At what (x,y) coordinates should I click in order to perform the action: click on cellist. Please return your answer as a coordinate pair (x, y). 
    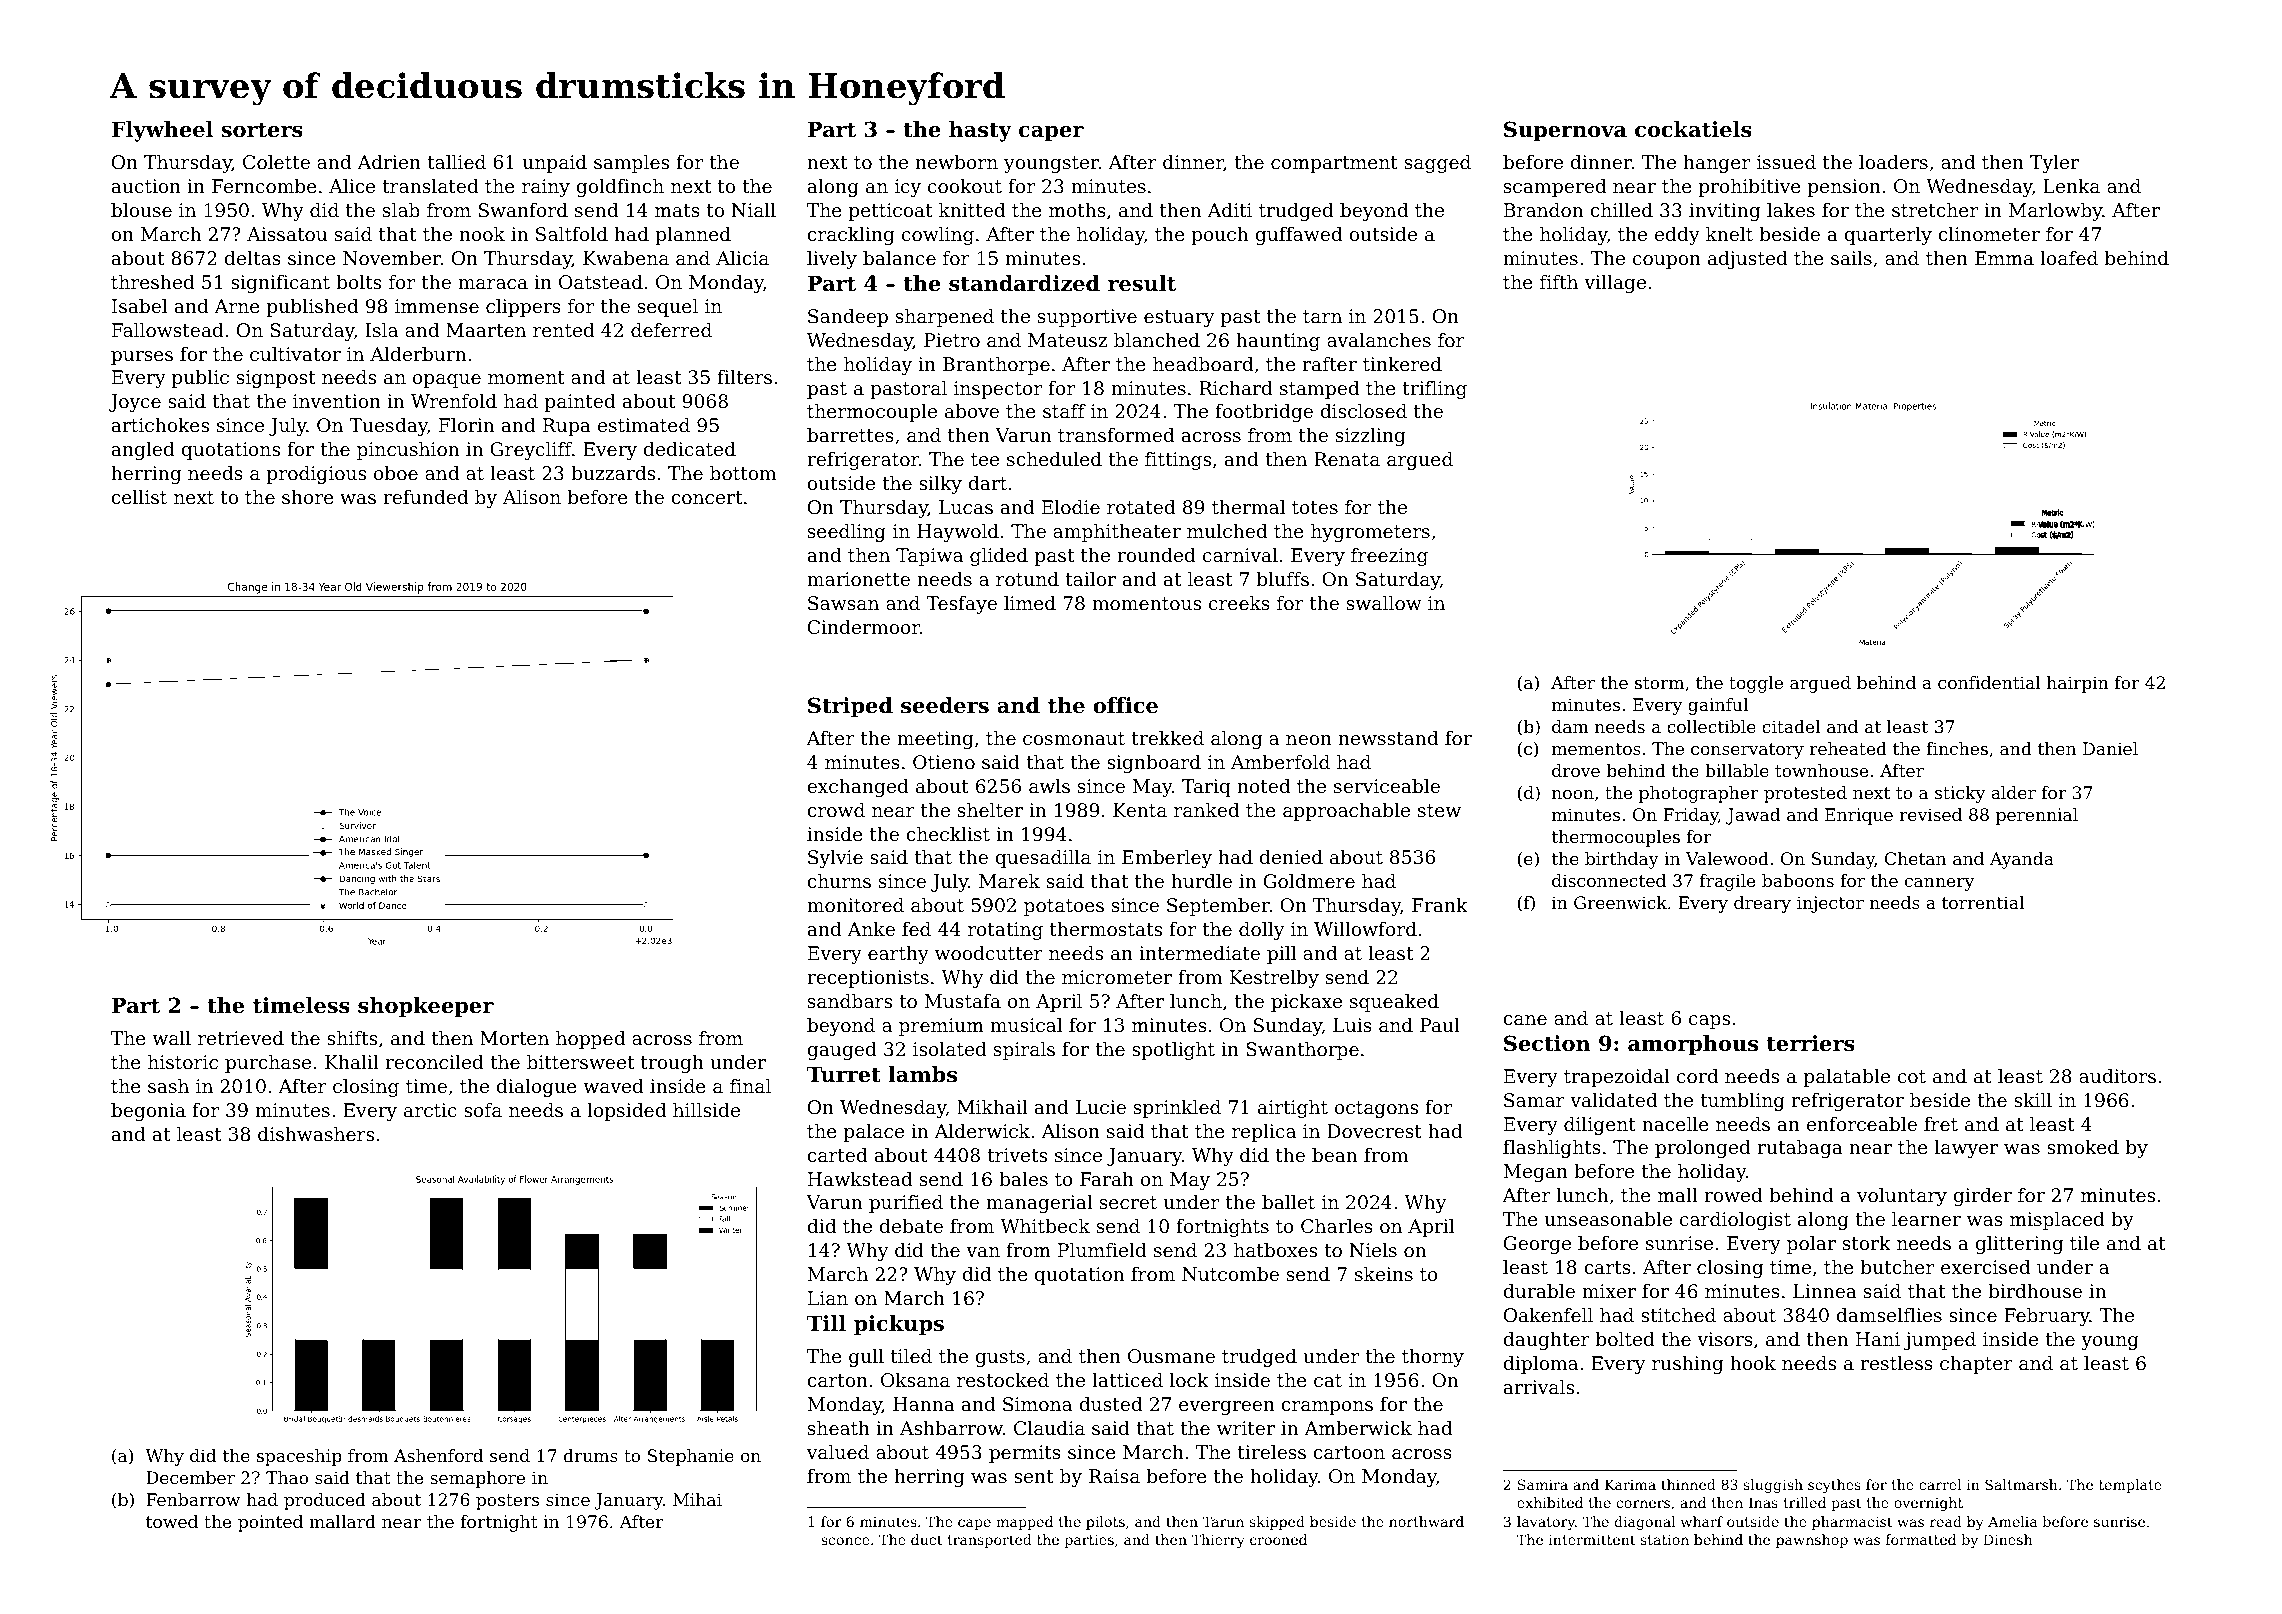
    Looking at the image, I should click on (139, 497).
